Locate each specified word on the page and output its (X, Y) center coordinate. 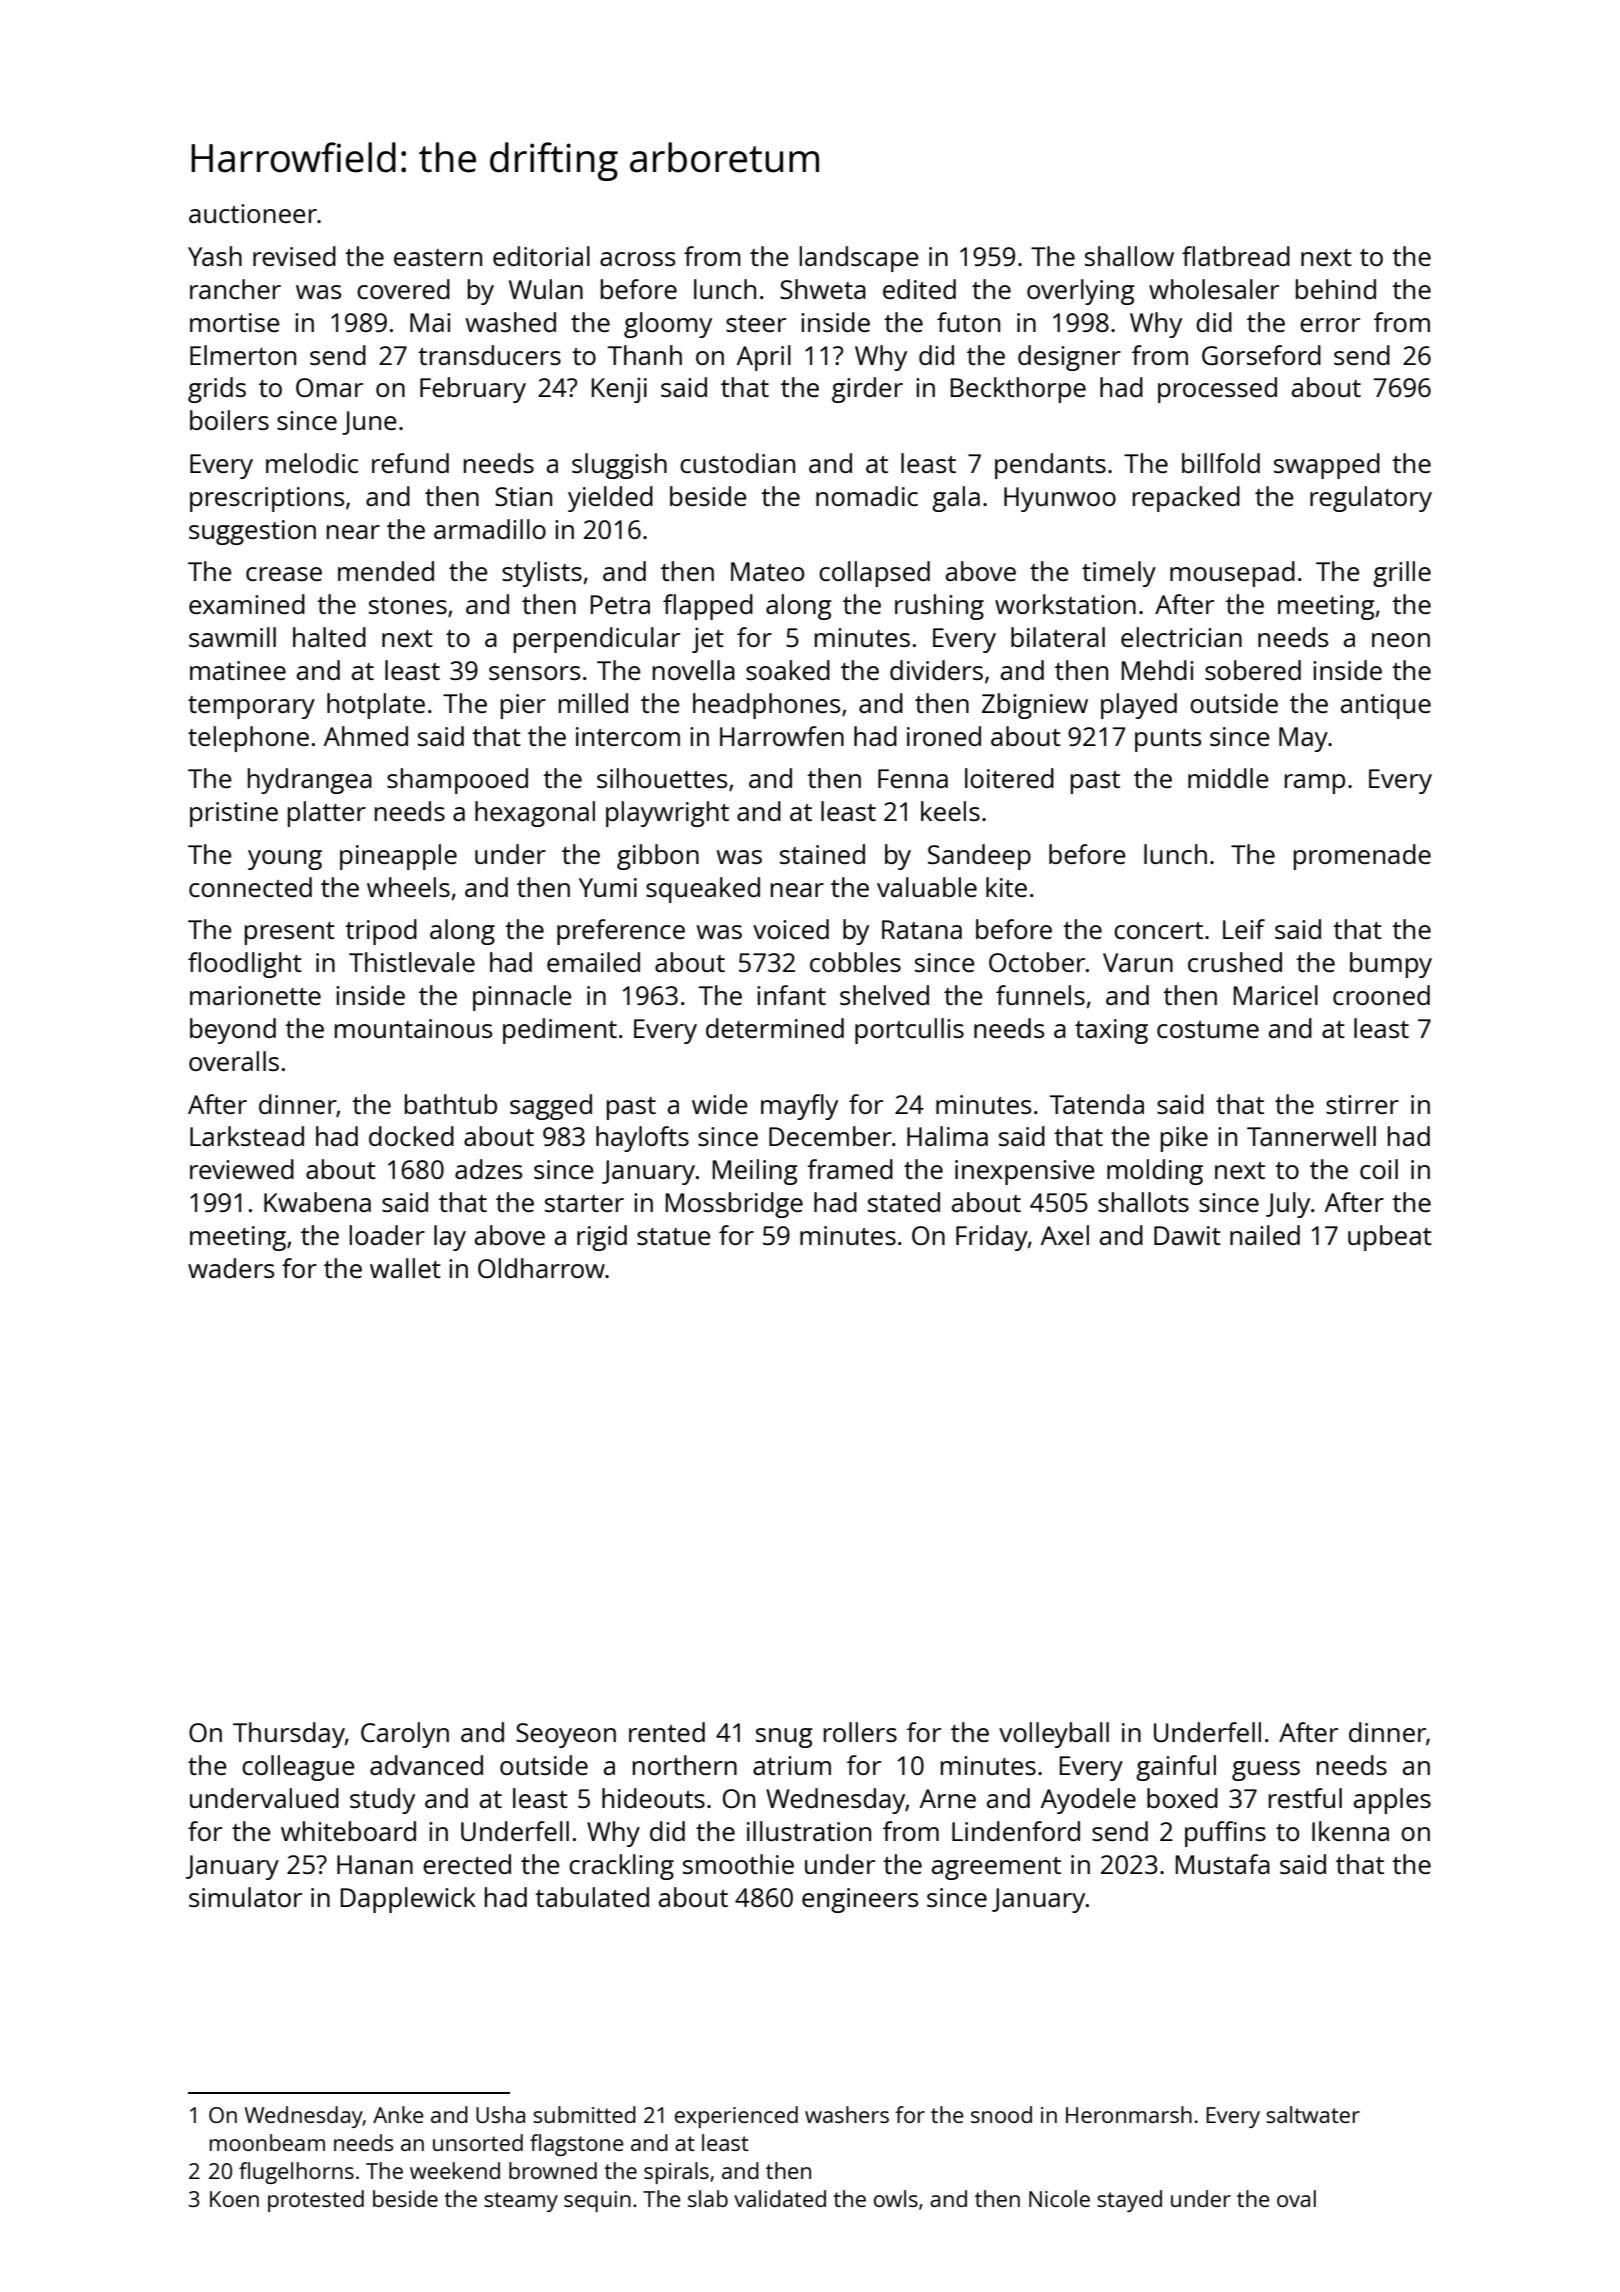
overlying (1081, 292)
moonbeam (267, 2142)
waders (231, 1268)
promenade (1362, 857)
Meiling (755, 1172)
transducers (489, 355)
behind (1336, 289)
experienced (736, 2117)
